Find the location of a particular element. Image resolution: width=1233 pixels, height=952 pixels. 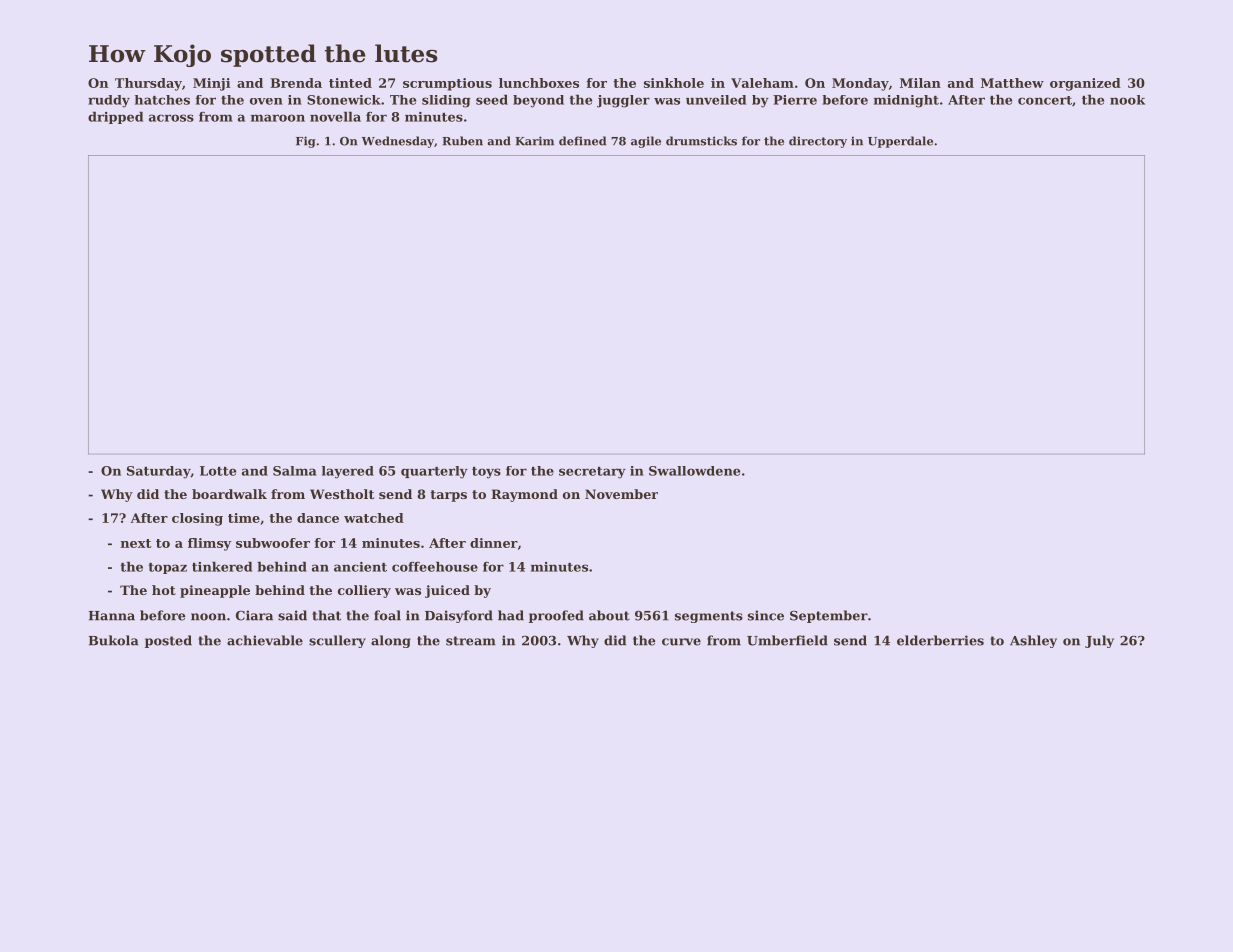

directory is located at coordinates (818, 142).
